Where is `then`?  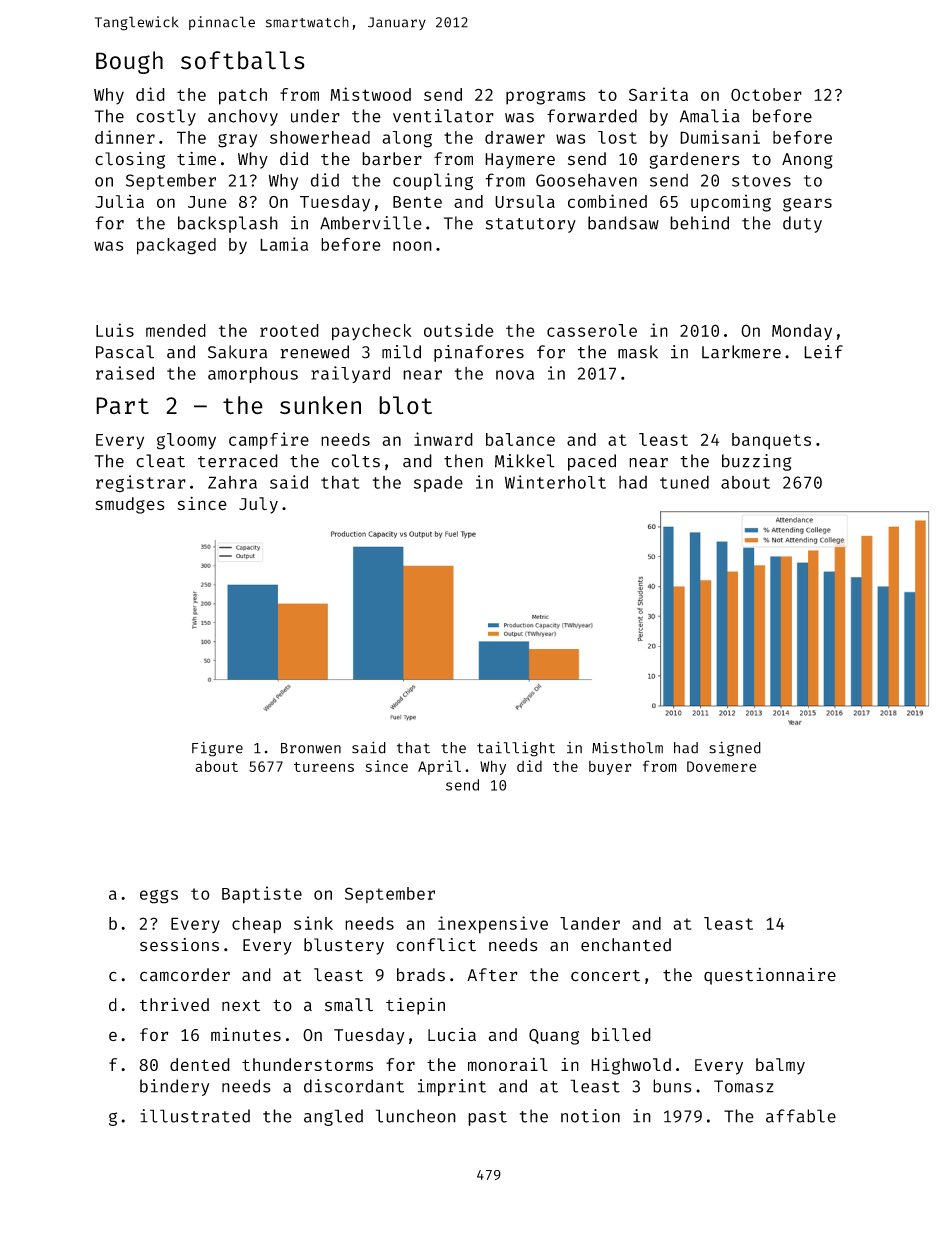
then is located at coordinates (463, 461).
